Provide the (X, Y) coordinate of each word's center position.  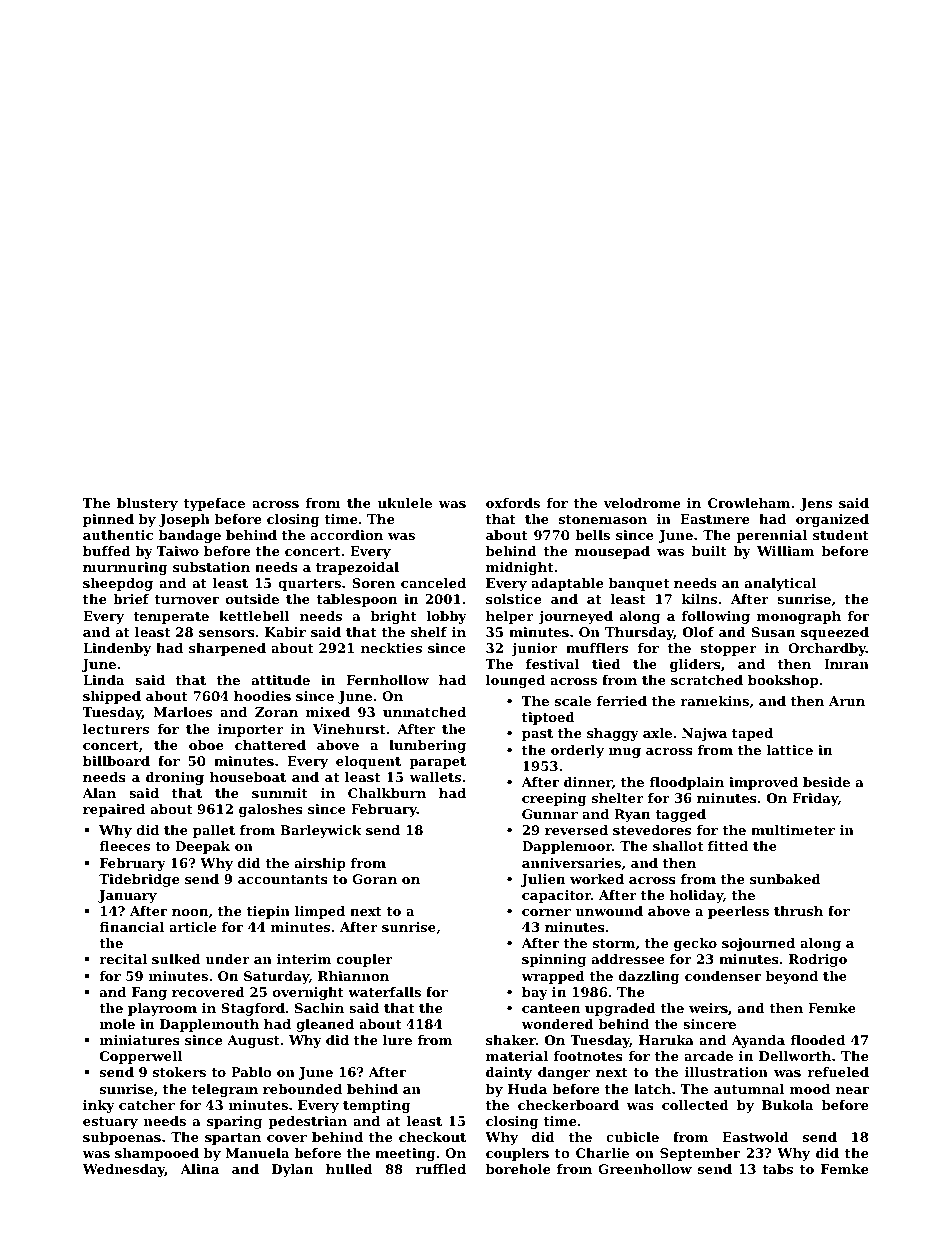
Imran (846, 664)
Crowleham (749, 503)
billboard (116, 761)
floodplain (686, 783)
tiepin (268, 912)
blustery (147, 504)
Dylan (292, 1170)
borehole (518, 1169)
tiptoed (548, 718)
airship (320, 864)
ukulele (405, 503)
